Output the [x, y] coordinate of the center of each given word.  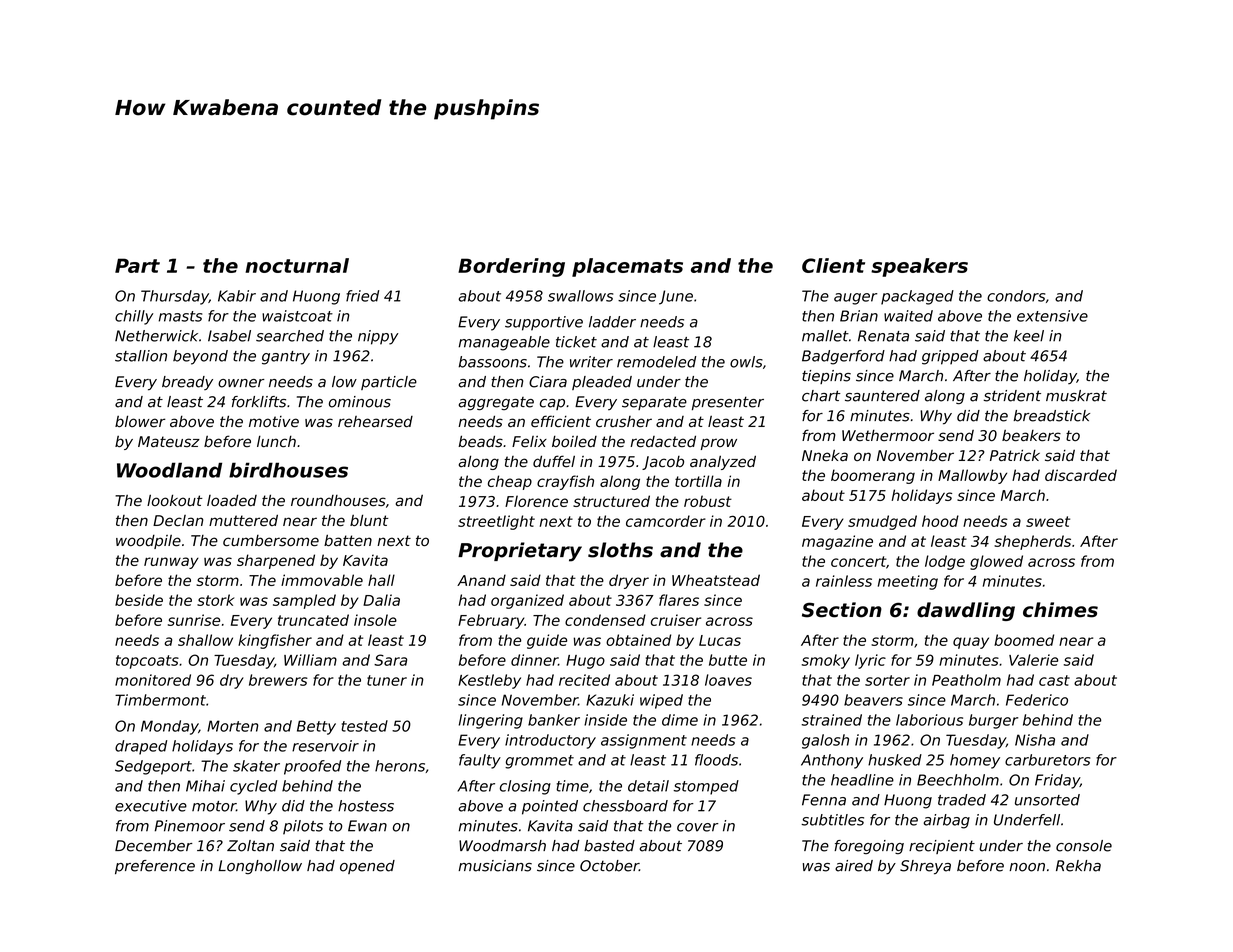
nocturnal [297, 265]
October [609, 866]
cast [1054, 680]
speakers [919, 267]
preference [155, 867]
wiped [661, 701]
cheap [510, 482]
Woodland [169, 470]
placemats [627, 267]
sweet [1048, 521]
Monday [169, 727]
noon [1027, 867]
